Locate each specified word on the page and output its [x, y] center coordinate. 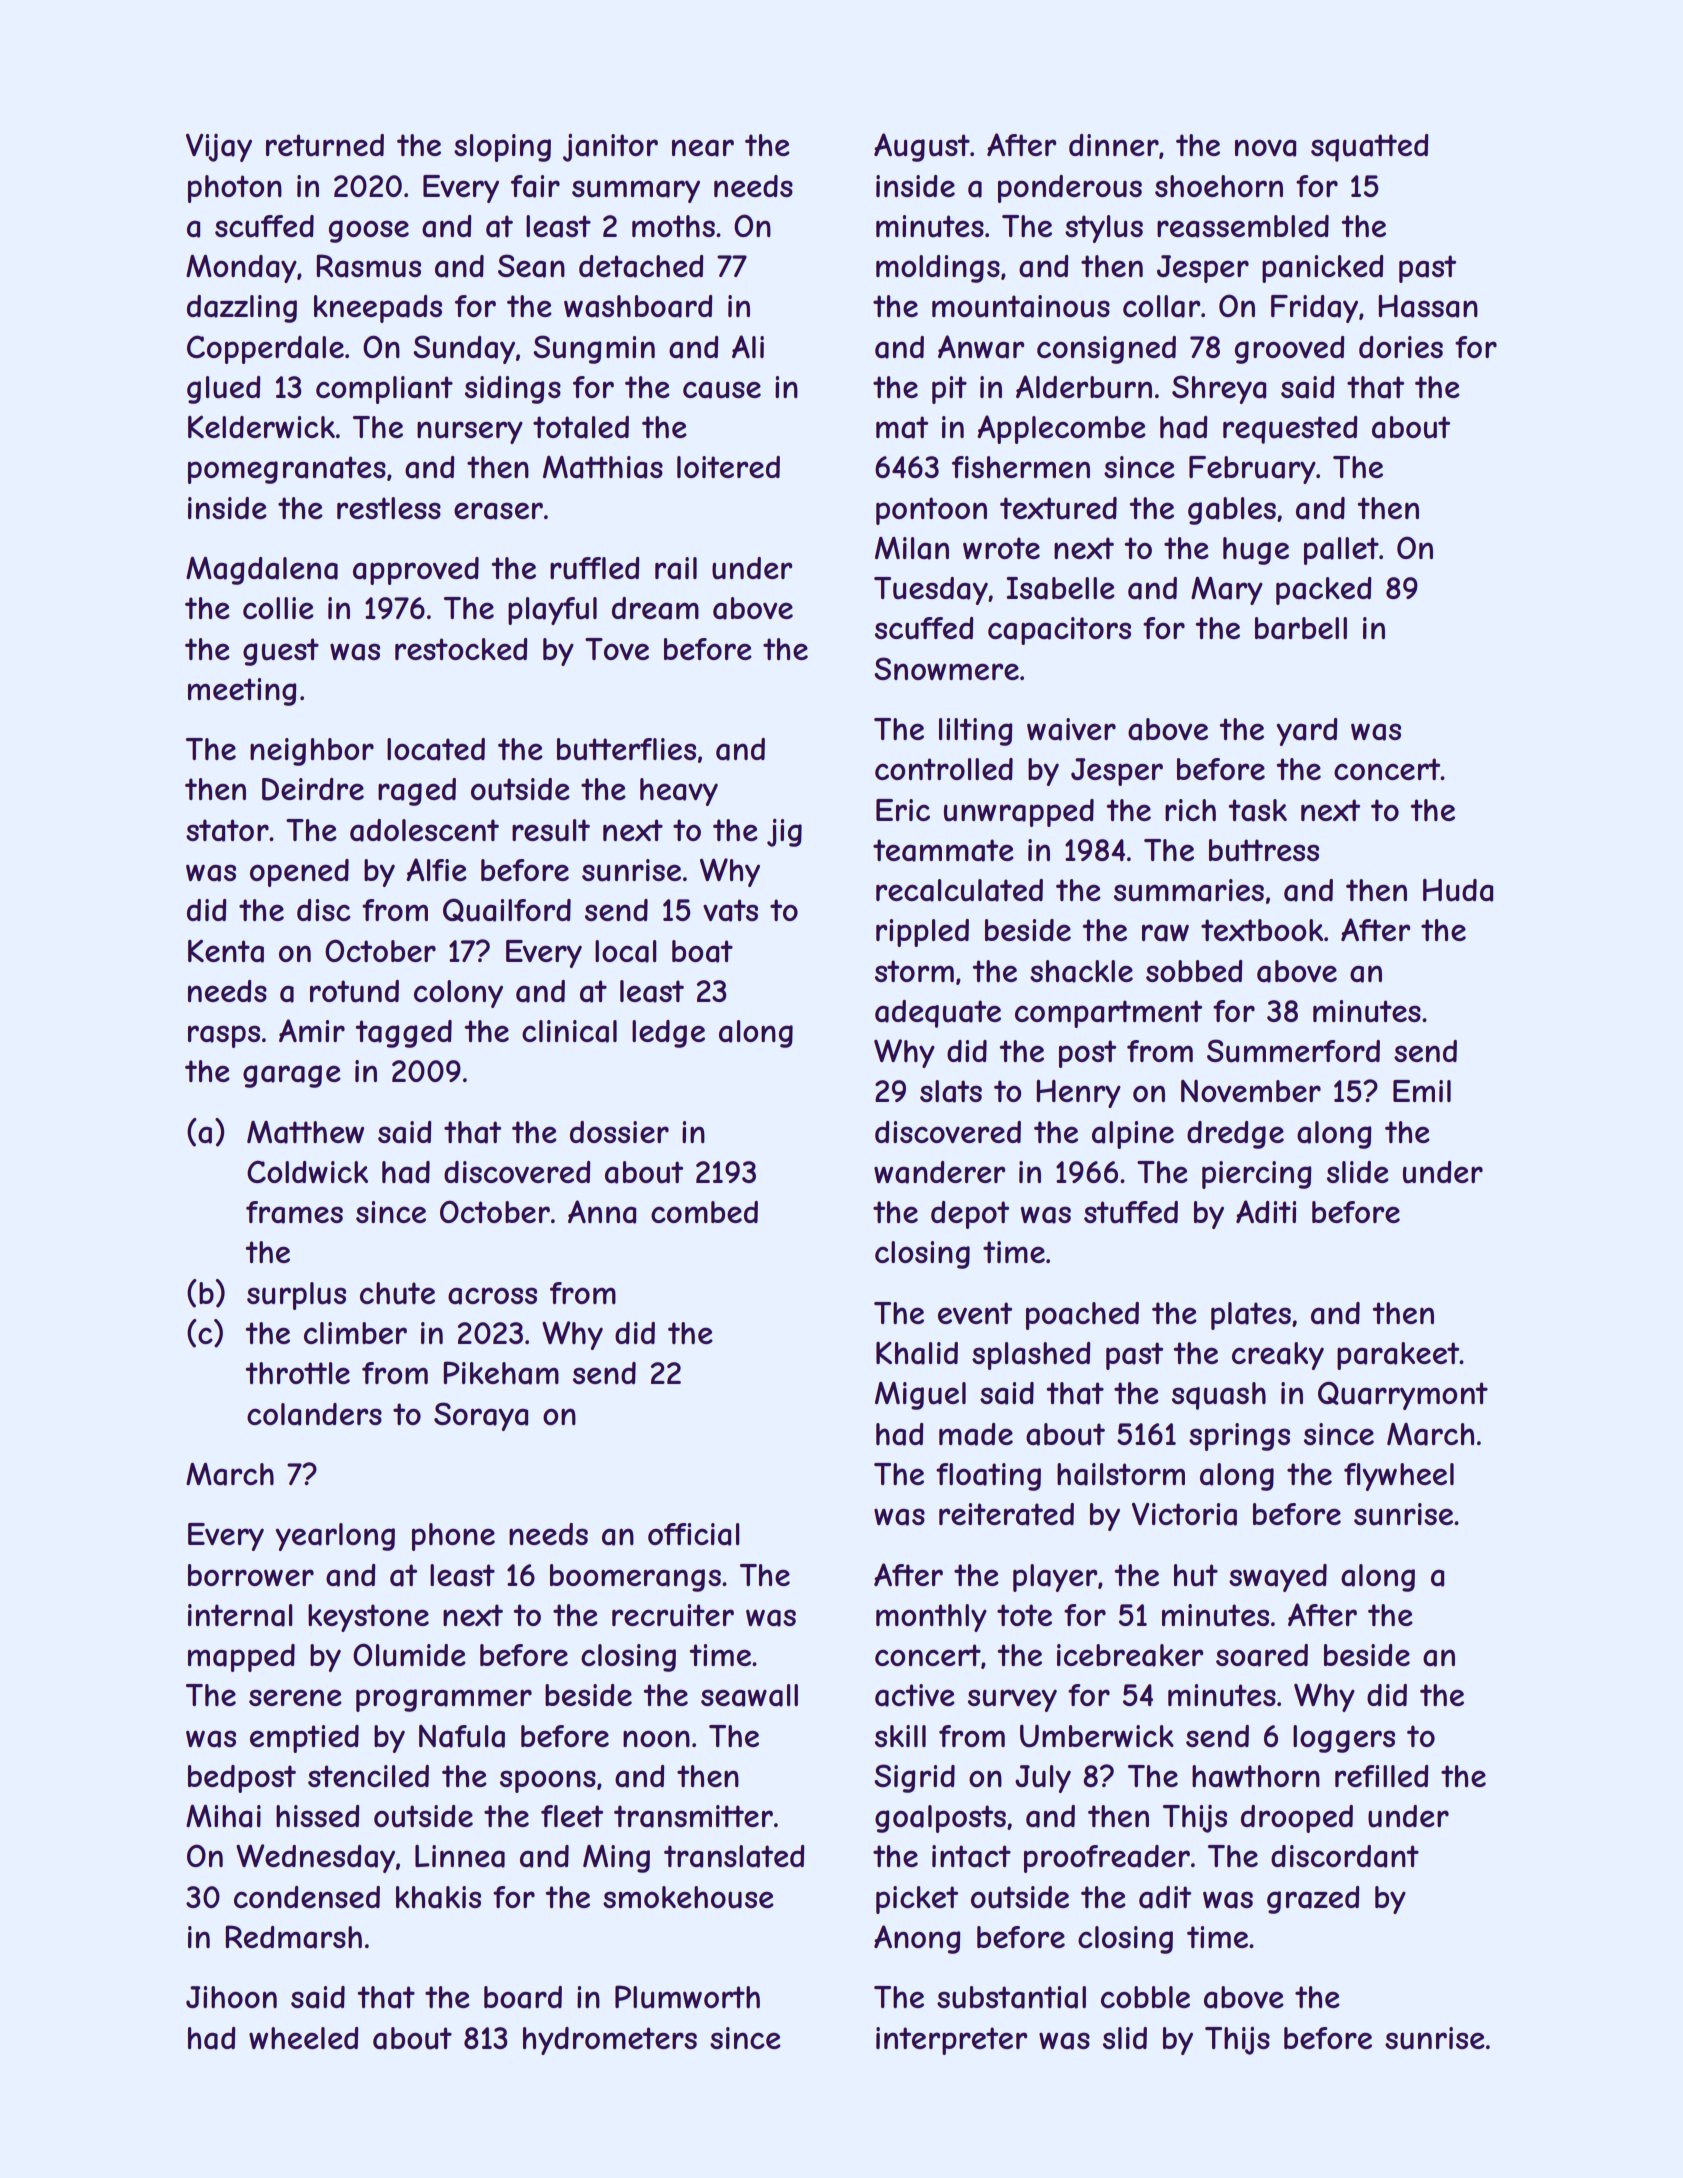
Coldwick [307, 1171]
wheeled [304, 2038]
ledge [668, 1034]
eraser [498, 511]
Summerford [1293, 1051]
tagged [403, 1034]
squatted [1370, 148]
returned [325, 145]
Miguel [920, 1396]
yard [1307, 732]
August [922, 147]
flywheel [1399, 1477]
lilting [976, 732]
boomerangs [635, 1578]
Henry [1078, 1094]
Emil [1422, 1091]
